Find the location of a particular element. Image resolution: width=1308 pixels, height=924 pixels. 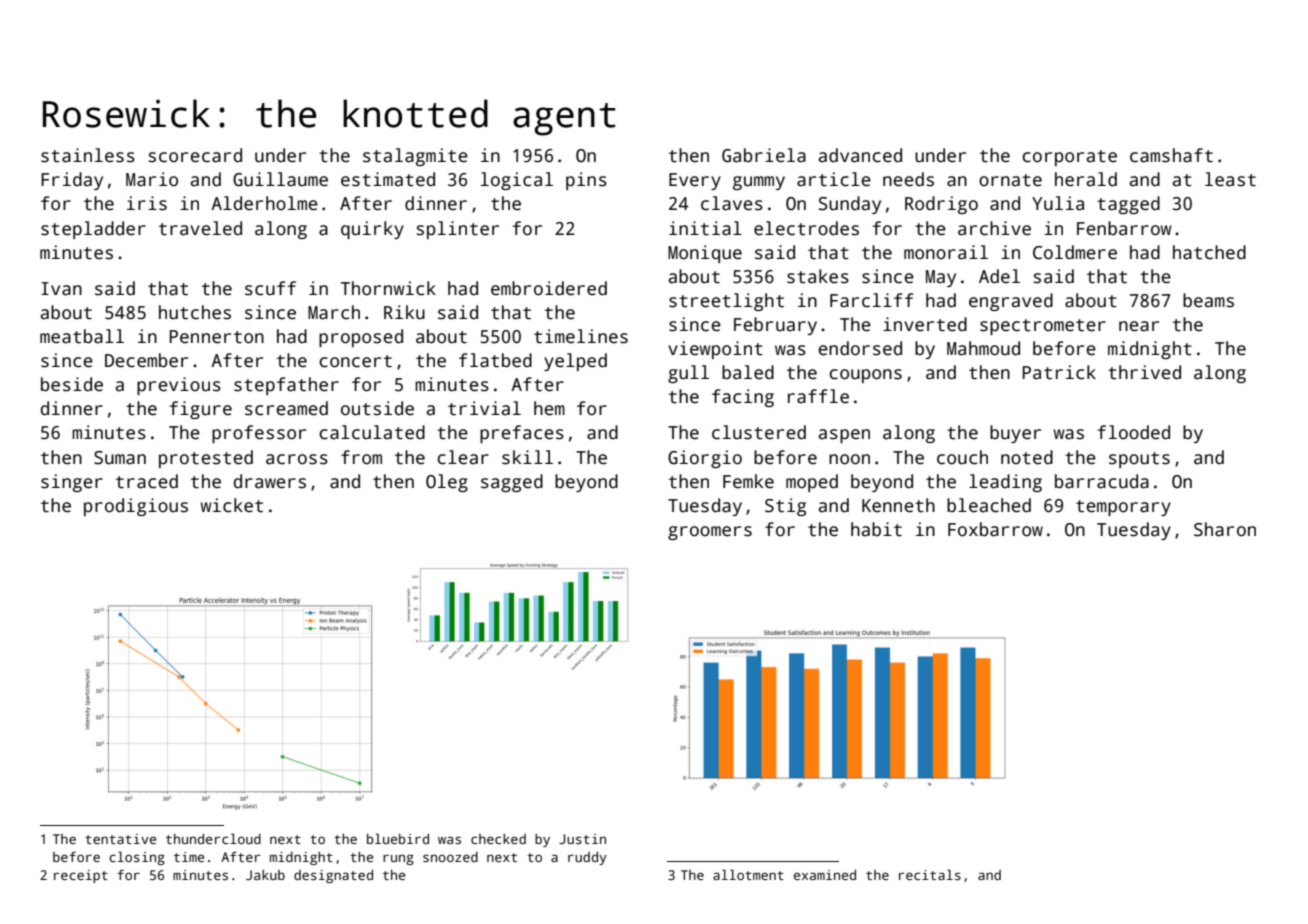

advanced is located at coordinates (860, 155).
